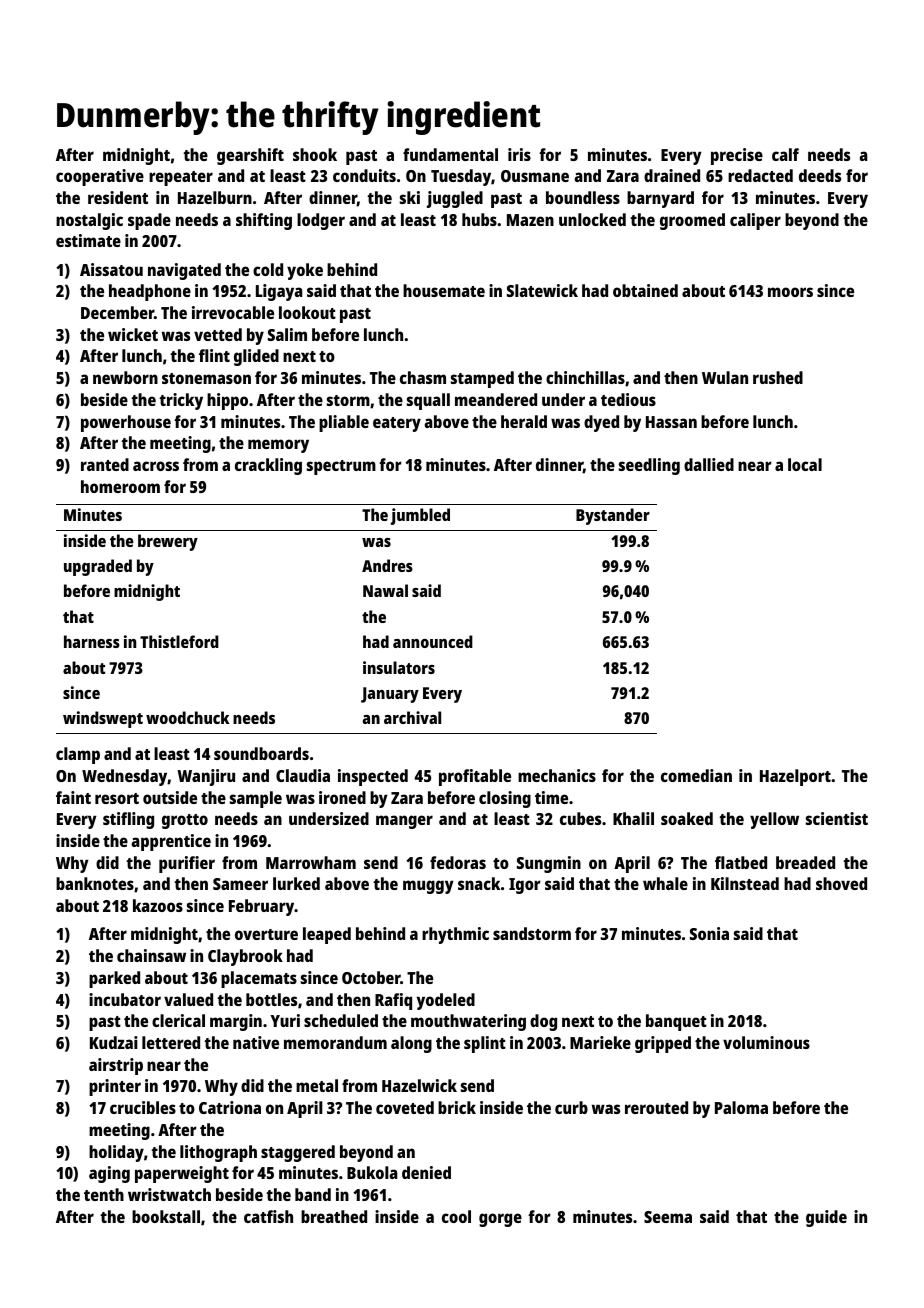 The image size is (924, 1308). What do you see at coordinates (240, 884) in the image?
I see `Sameer` at bounding box center [240, 884].
